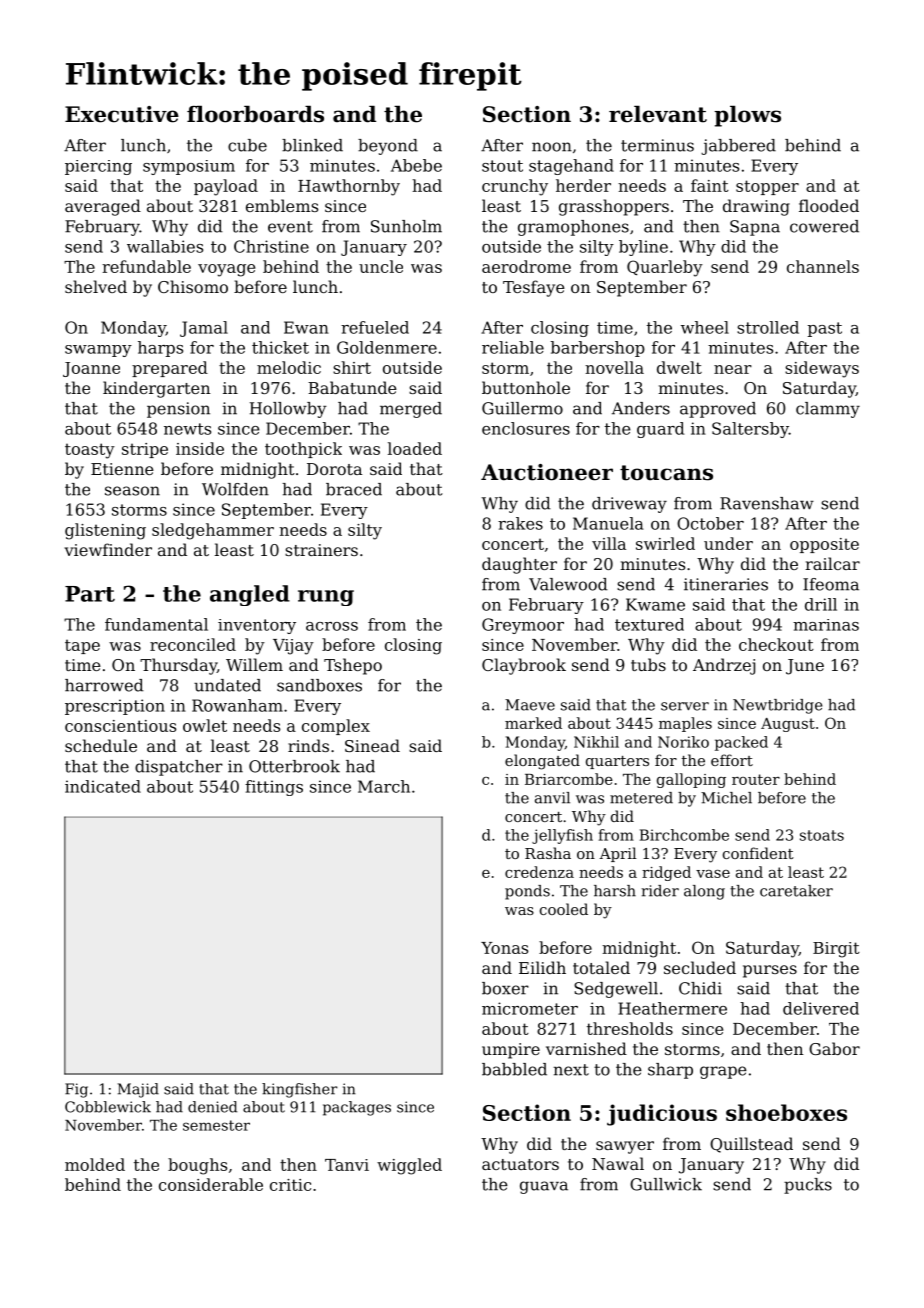 The image size is (924, 1308). I want to click on rakes, so click(520, 523).
